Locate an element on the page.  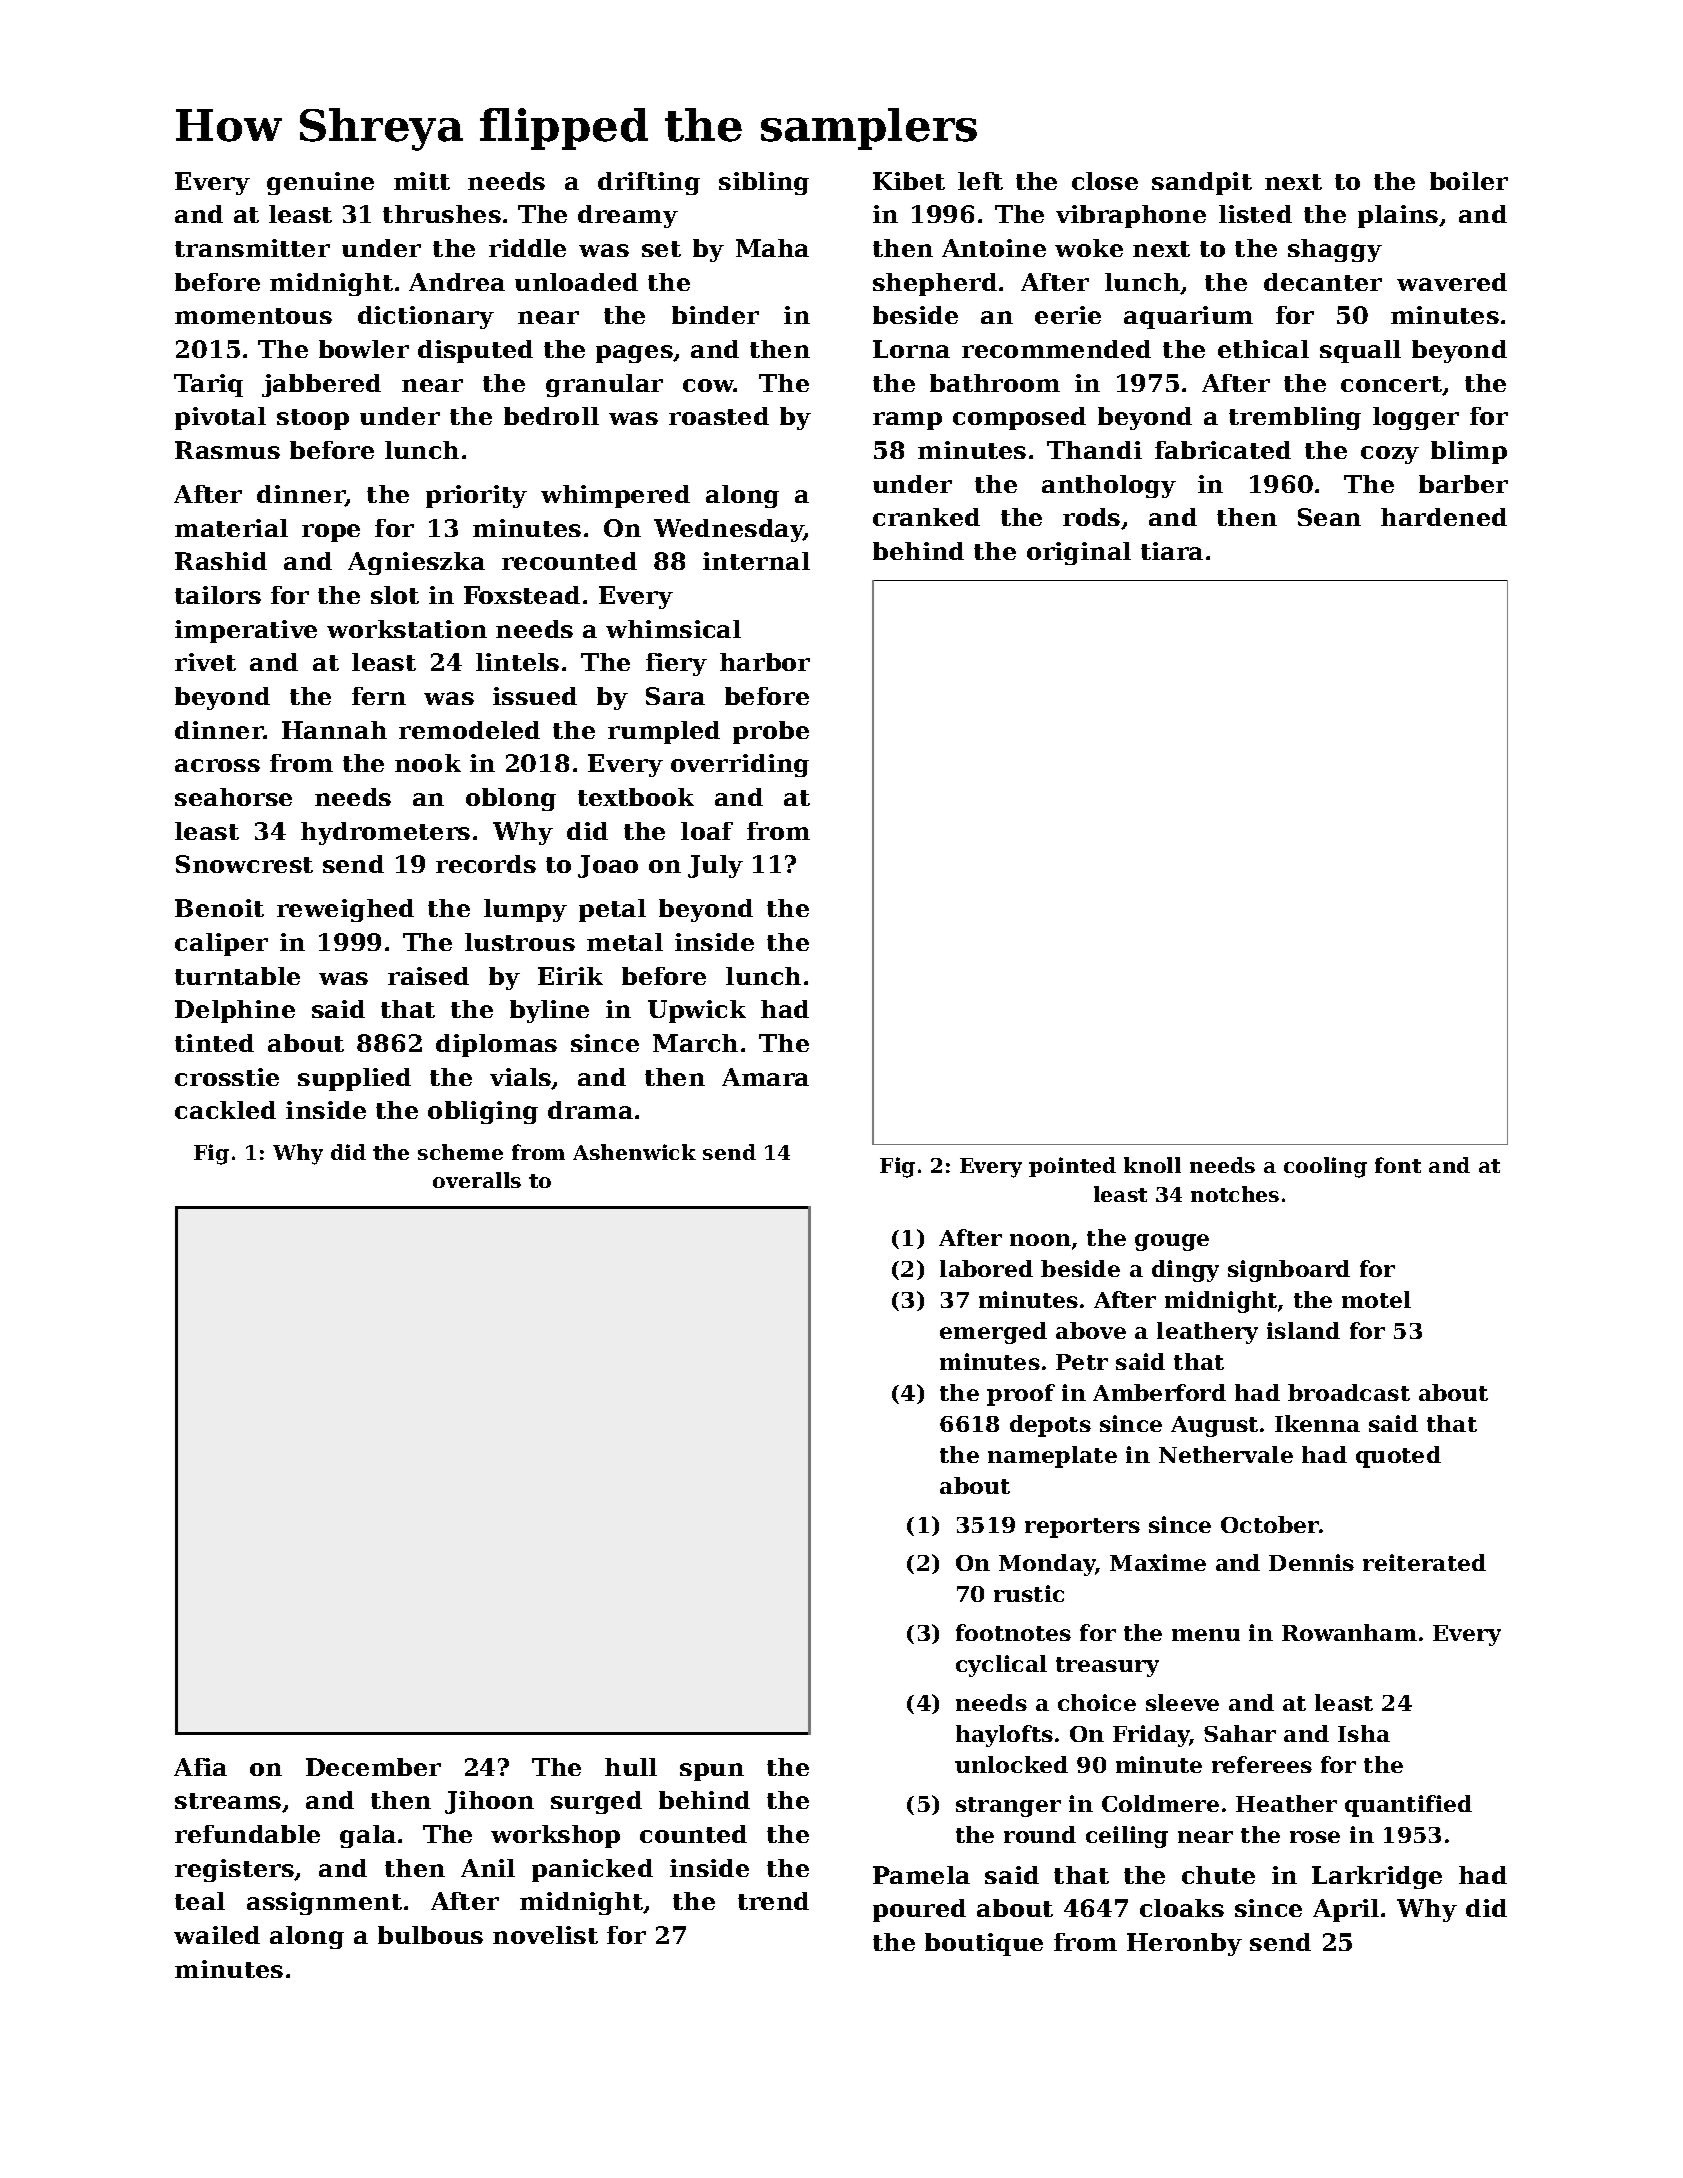
genuine is located at coordinates (320, 183).
